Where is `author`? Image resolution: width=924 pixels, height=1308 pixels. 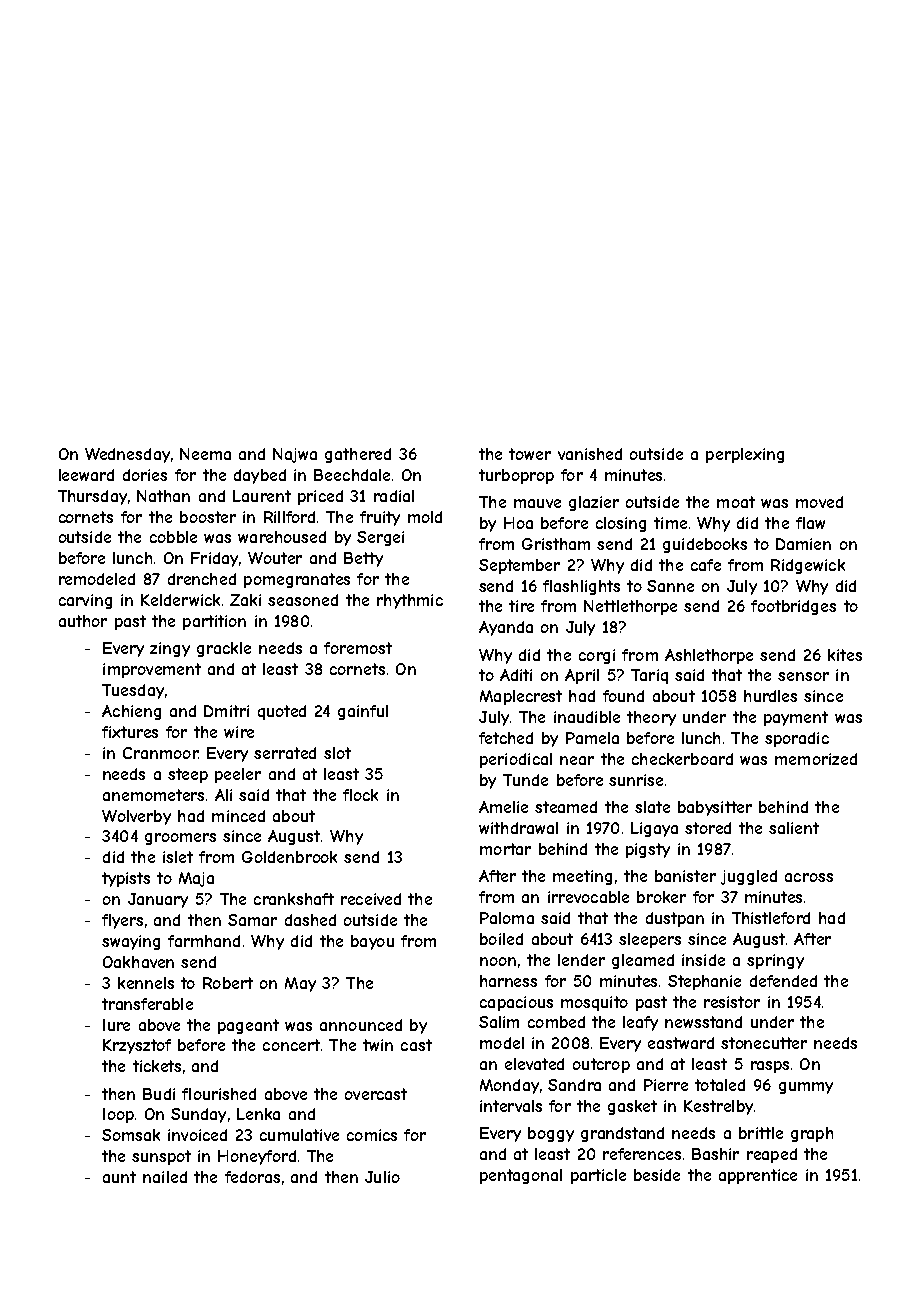
author is located at coordinates (83, 621).
